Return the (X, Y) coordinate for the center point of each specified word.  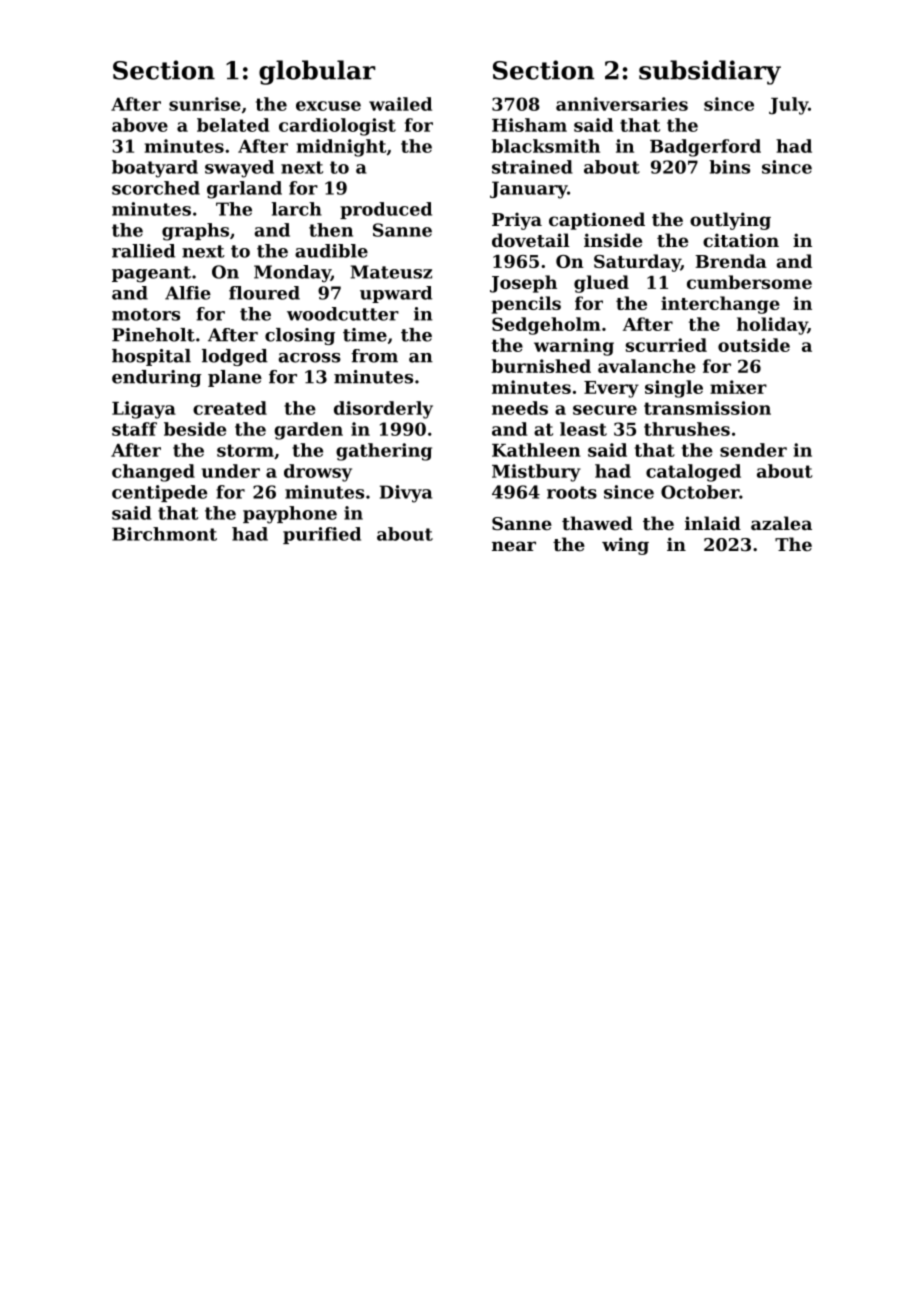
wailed (400, 104)
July (788, 106)
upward (396, 294)
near (514, 546)
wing (625, 546)
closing (300, 336)
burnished (541, 366)
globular (317, 72)
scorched (156, 188)
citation (741, 240)
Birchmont (164, 534)
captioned (597, 221)
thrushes (687, 429)
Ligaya (144, 410)
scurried (666, 345)
